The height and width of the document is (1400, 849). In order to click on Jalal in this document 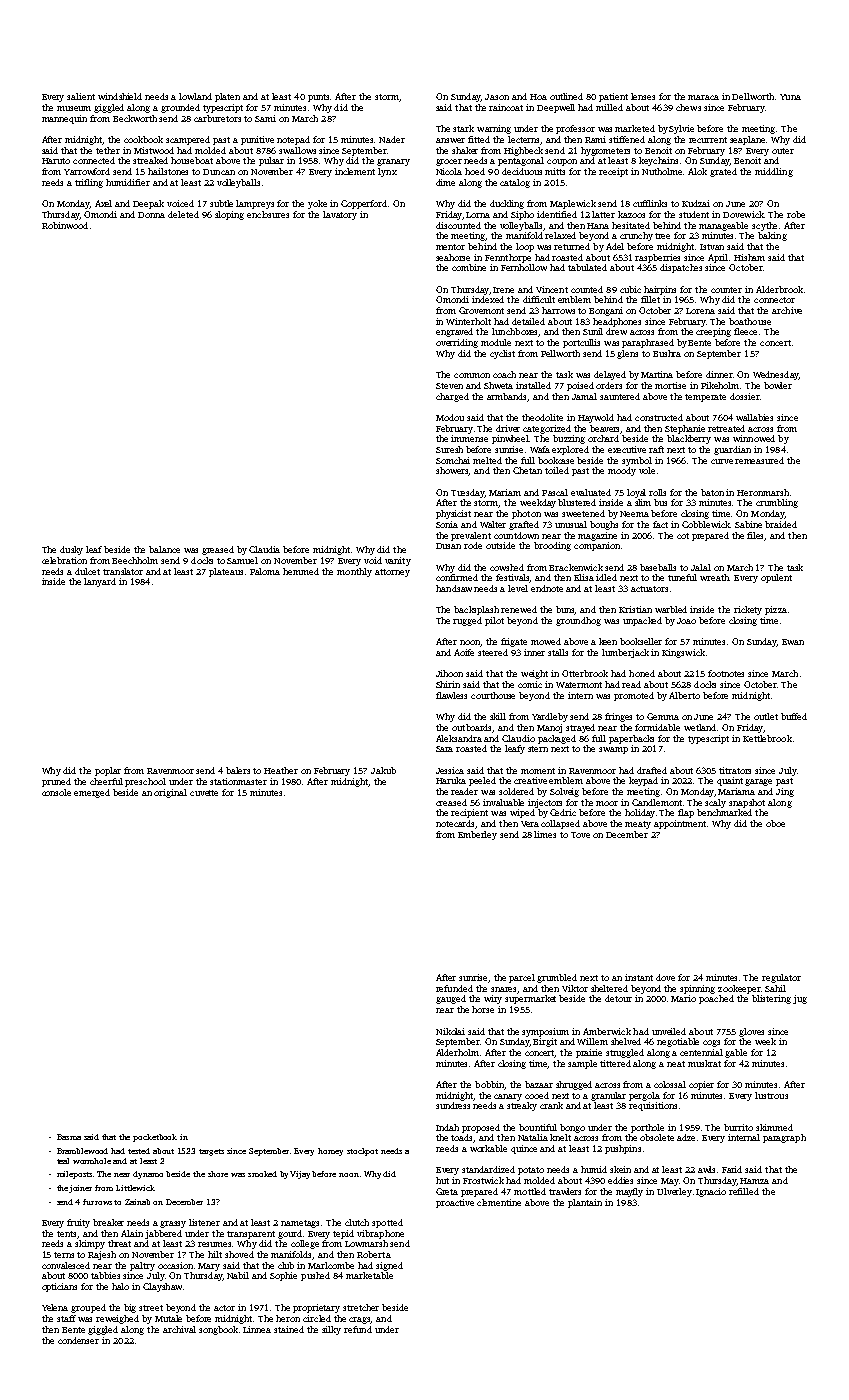, I will do `click(701, 567)`.
